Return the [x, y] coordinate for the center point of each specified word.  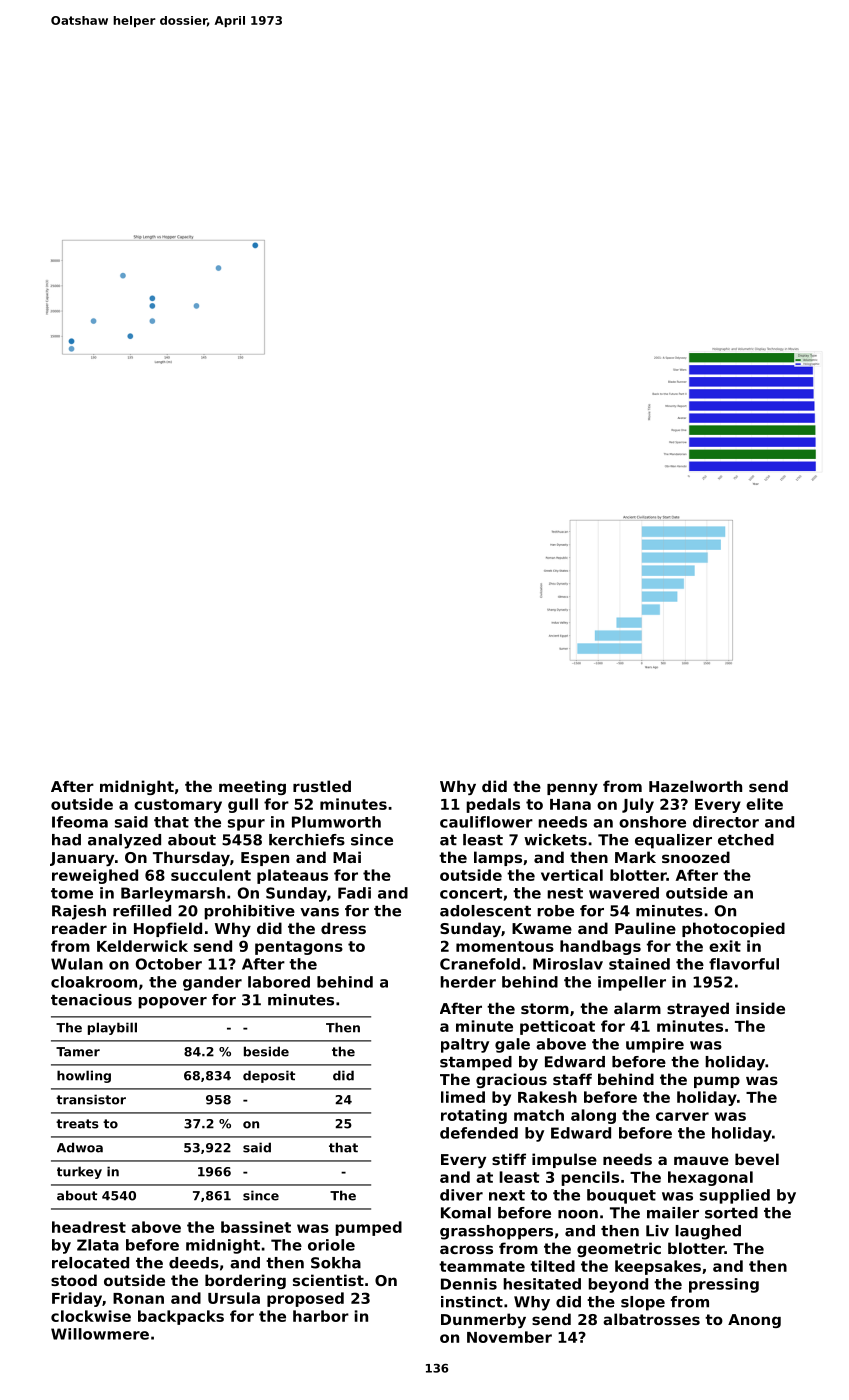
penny [572, 789]
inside [760, 1008]
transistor [91, 1099]
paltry [465, 1045]
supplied [735, 1196]
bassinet [256, 1227]
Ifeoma [80, 822]
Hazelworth [695, 786]
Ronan [138, 1298]
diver [461, 1195]
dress [343, 928]
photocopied [733, 929]
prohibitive [249, 912]
